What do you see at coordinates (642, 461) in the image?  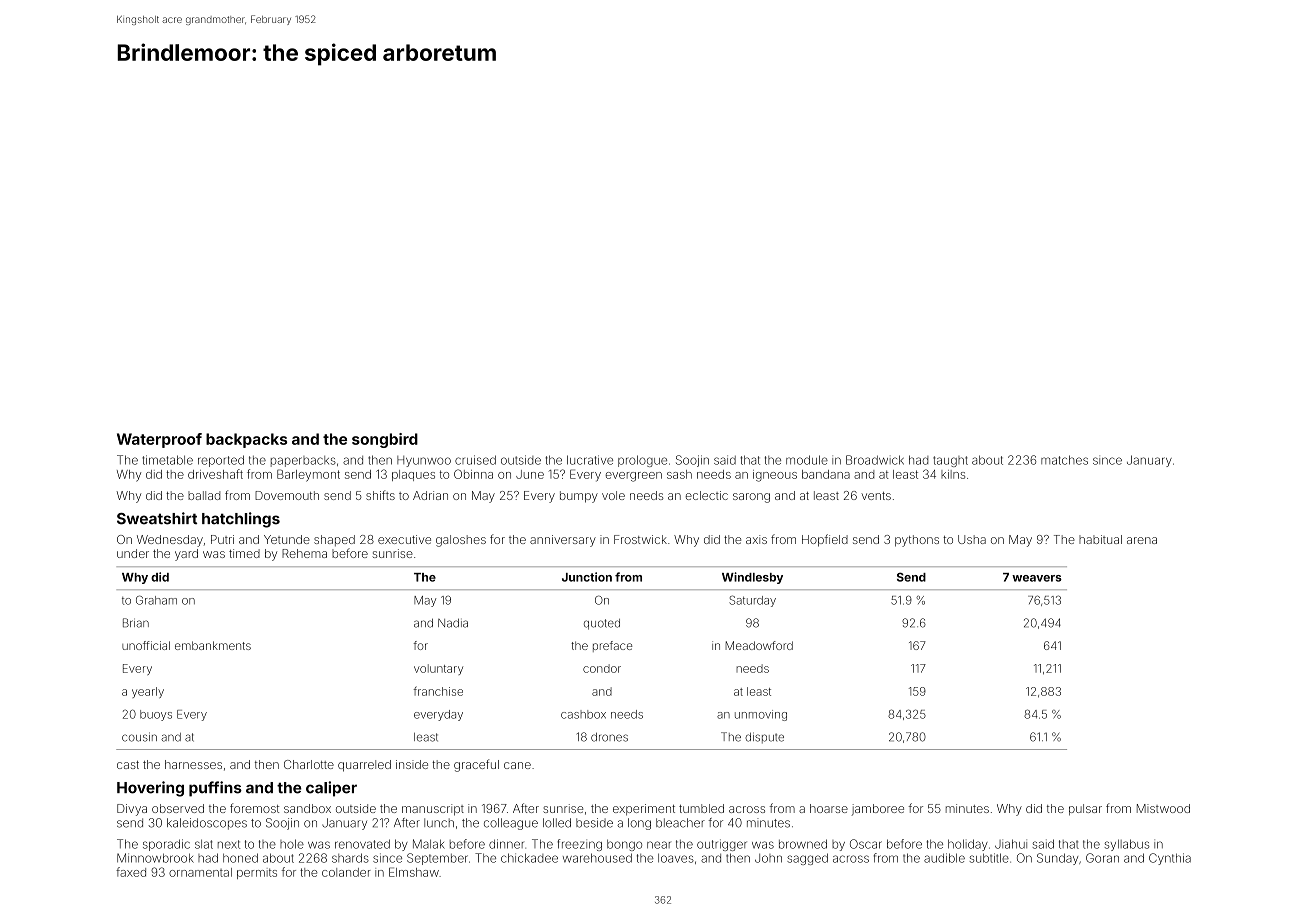 I see `prologue` at bounding box center [642, 461].
